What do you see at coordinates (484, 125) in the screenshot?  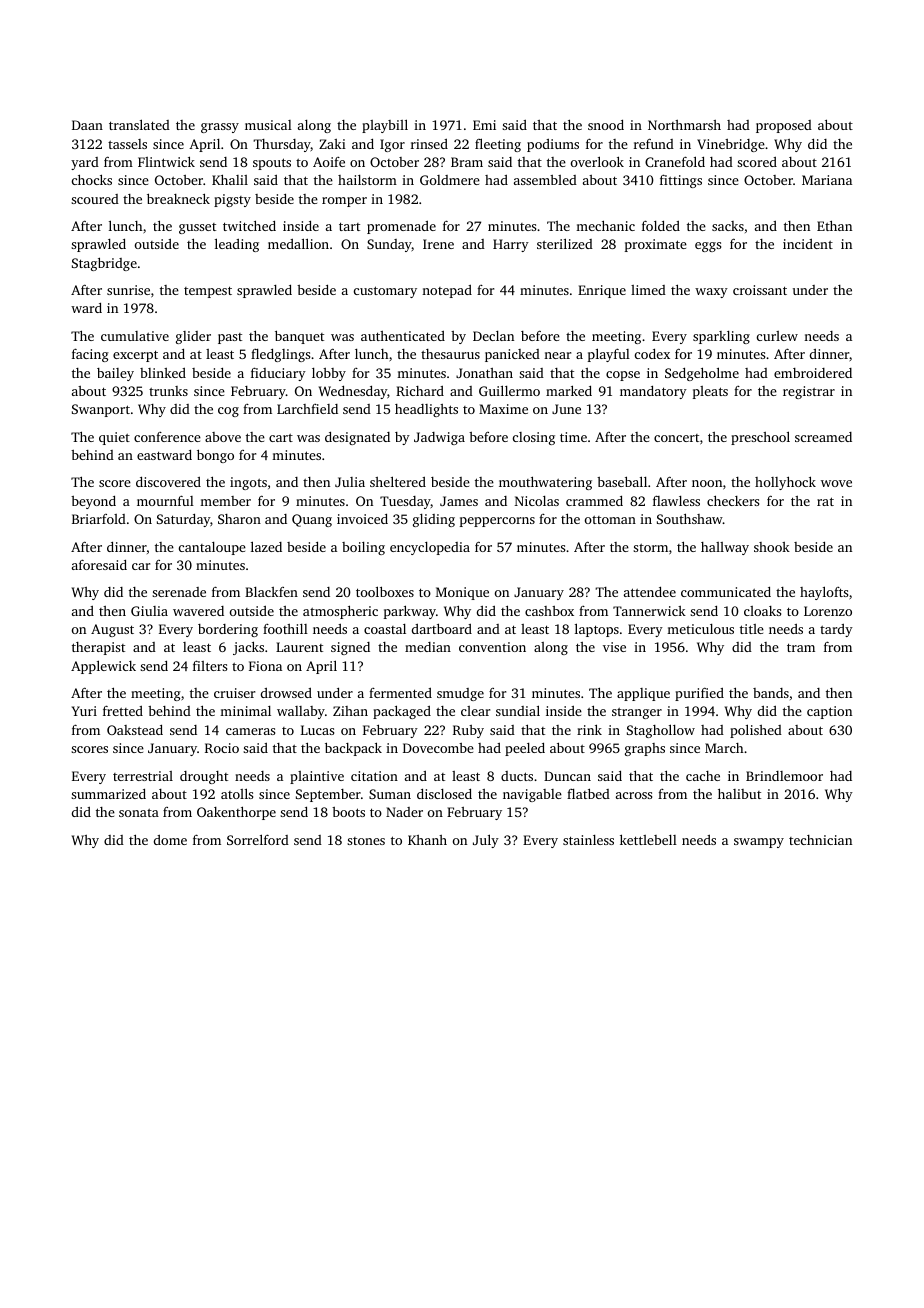 I see `Emi` at bounding box center [484, 125].
